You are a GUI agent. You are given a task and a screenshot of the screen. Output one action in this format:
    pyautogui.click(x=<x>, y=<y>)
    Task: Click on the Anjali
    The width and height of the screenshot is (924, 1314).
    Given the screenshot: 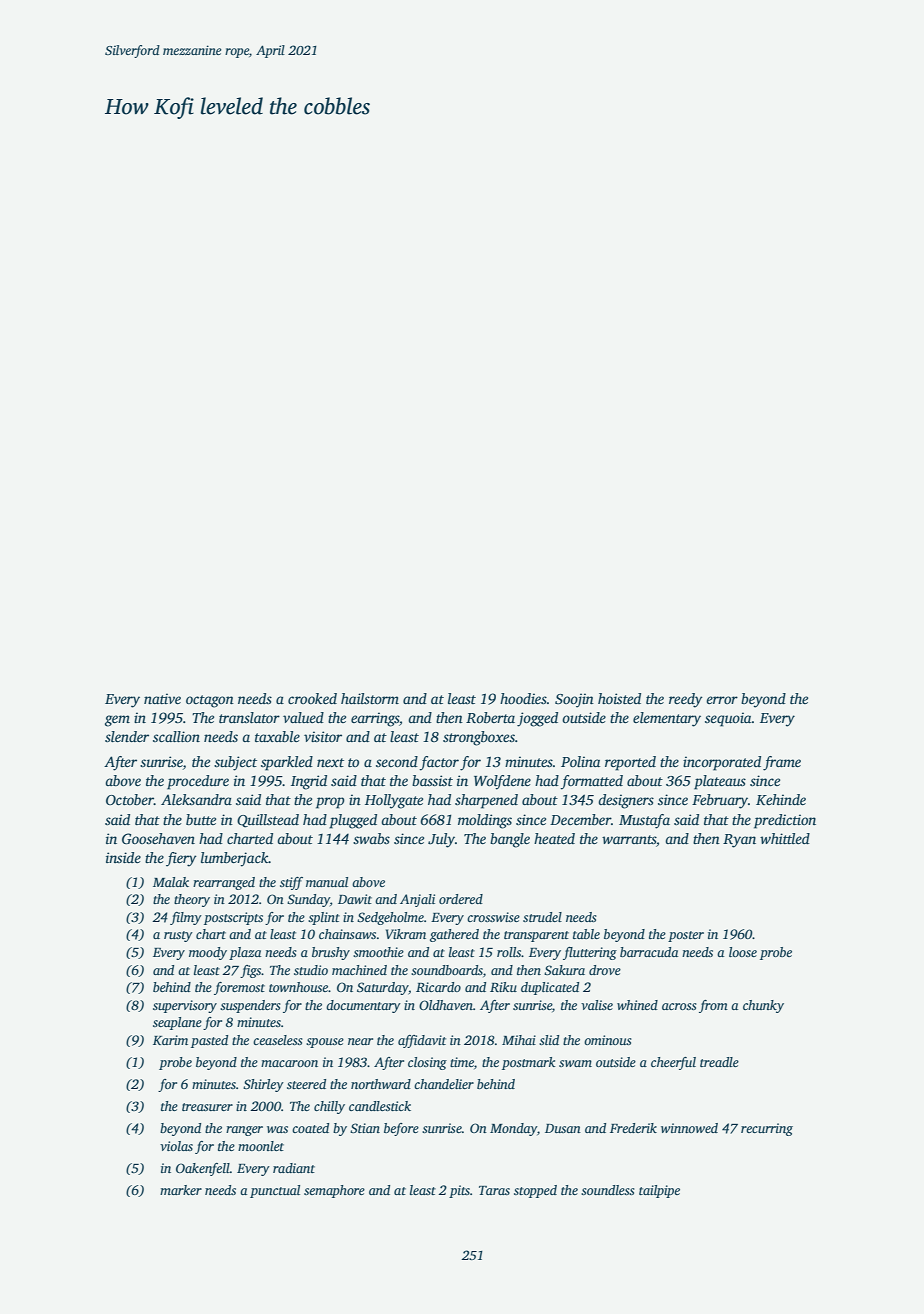 What is the action you would take?
    pyautogui.click(x=417, y=900)
